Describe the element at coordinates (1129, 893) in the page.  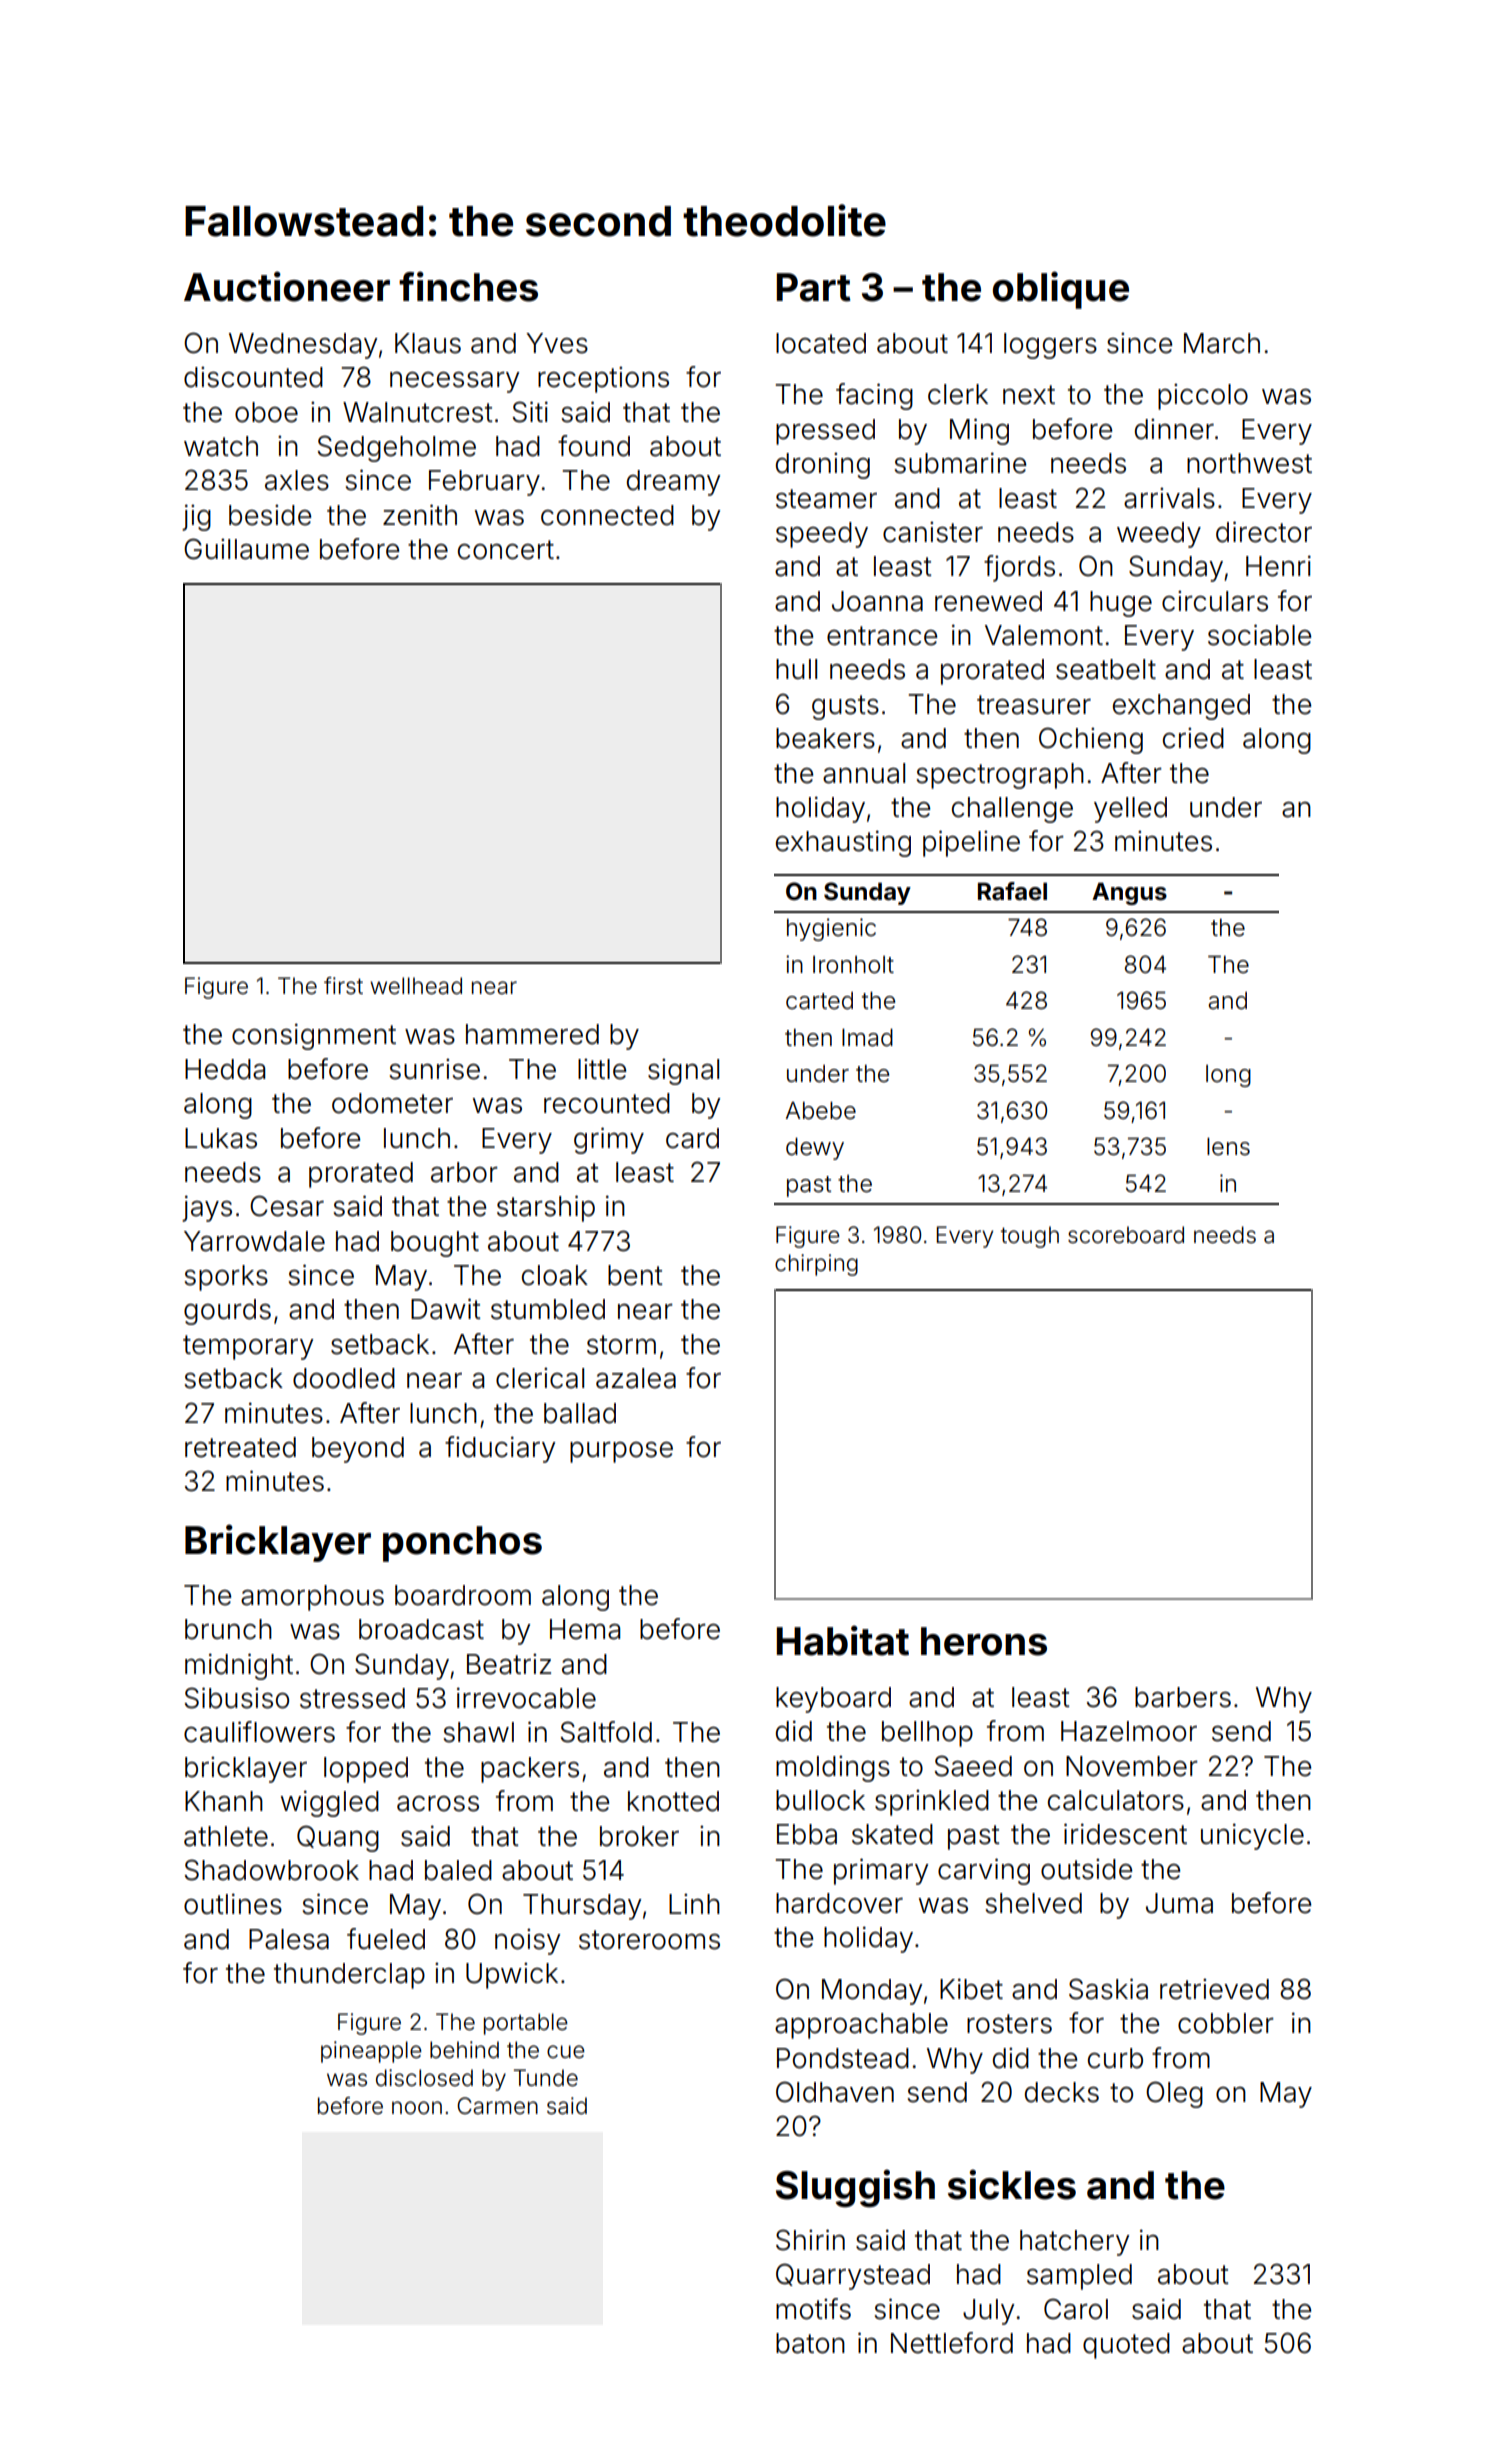
I see `Angus` at that location.
